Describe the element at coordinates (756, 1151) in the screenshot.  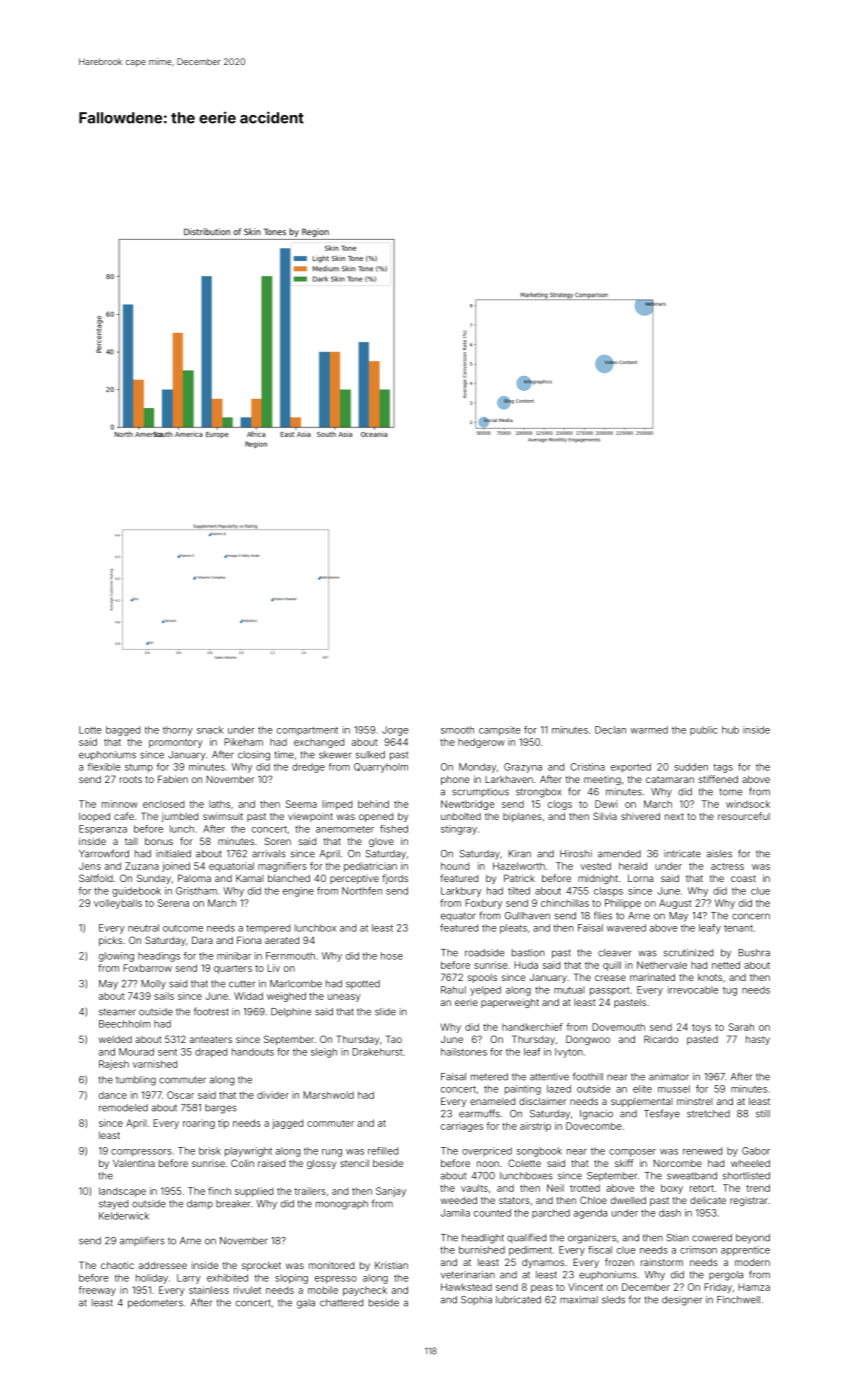
I see `Gabor` at that location.
